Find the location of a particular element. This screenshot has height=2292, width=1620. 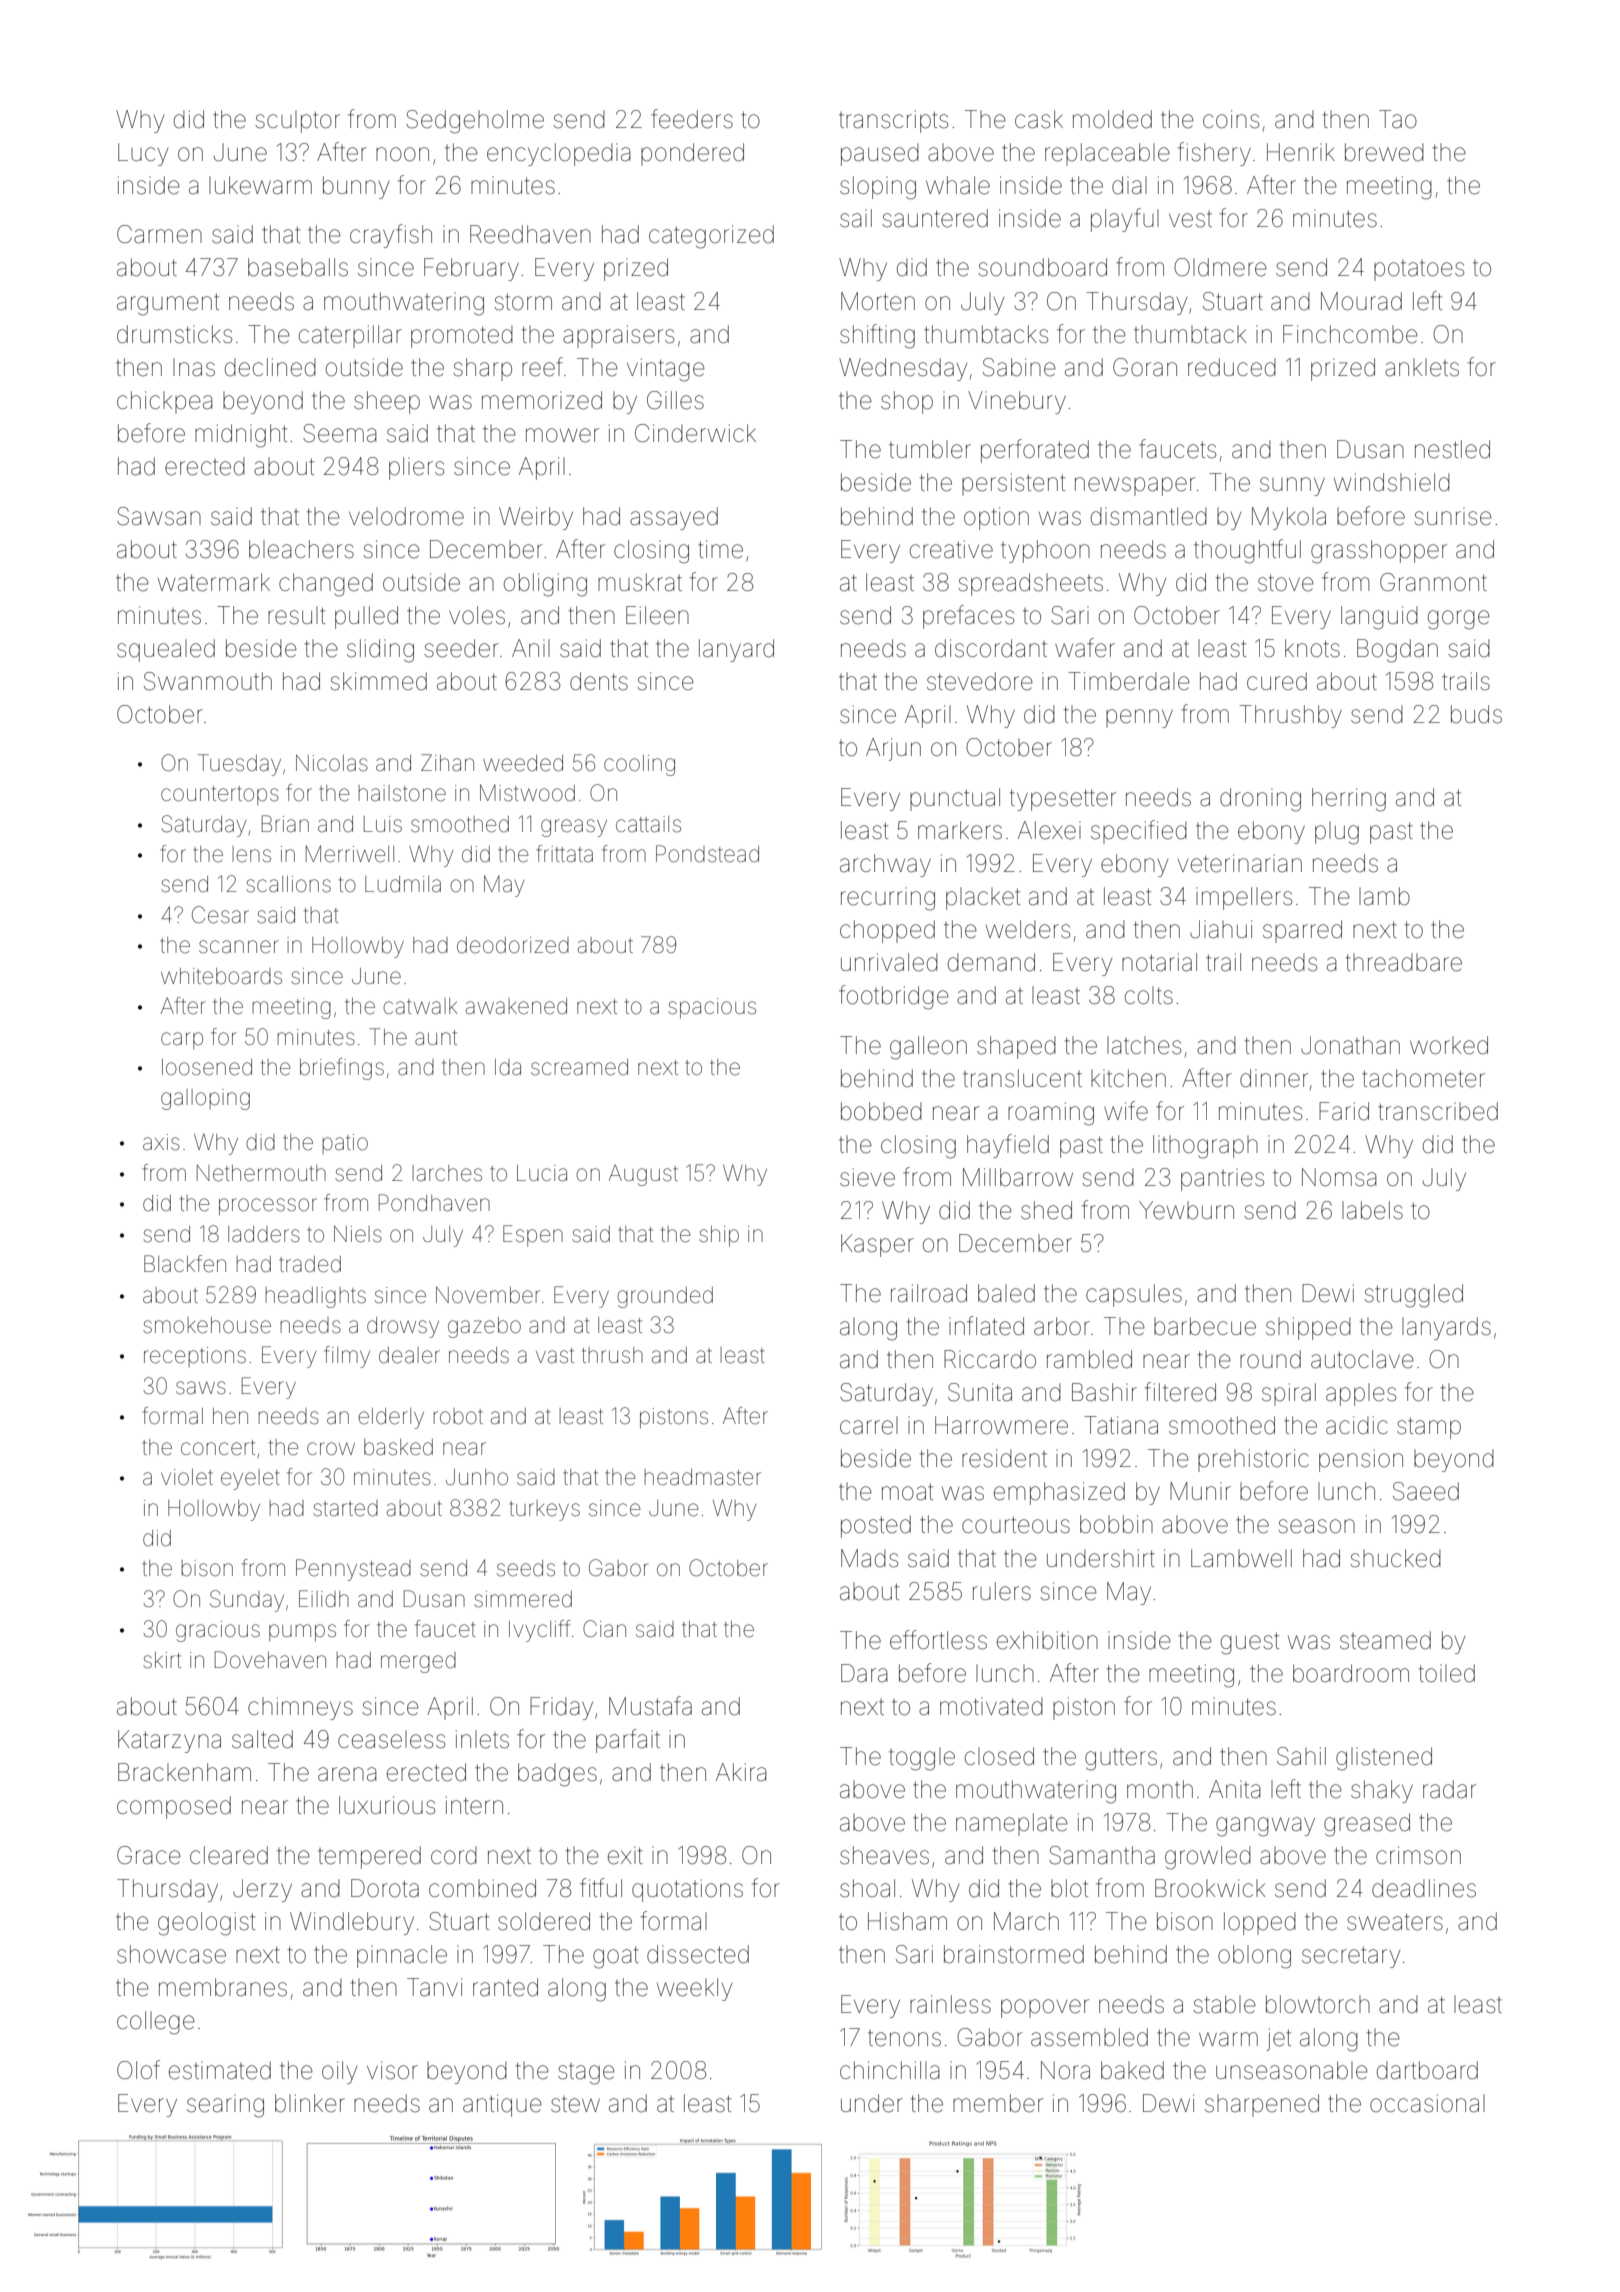

occasional is located at coordinates (1427, 2103).
